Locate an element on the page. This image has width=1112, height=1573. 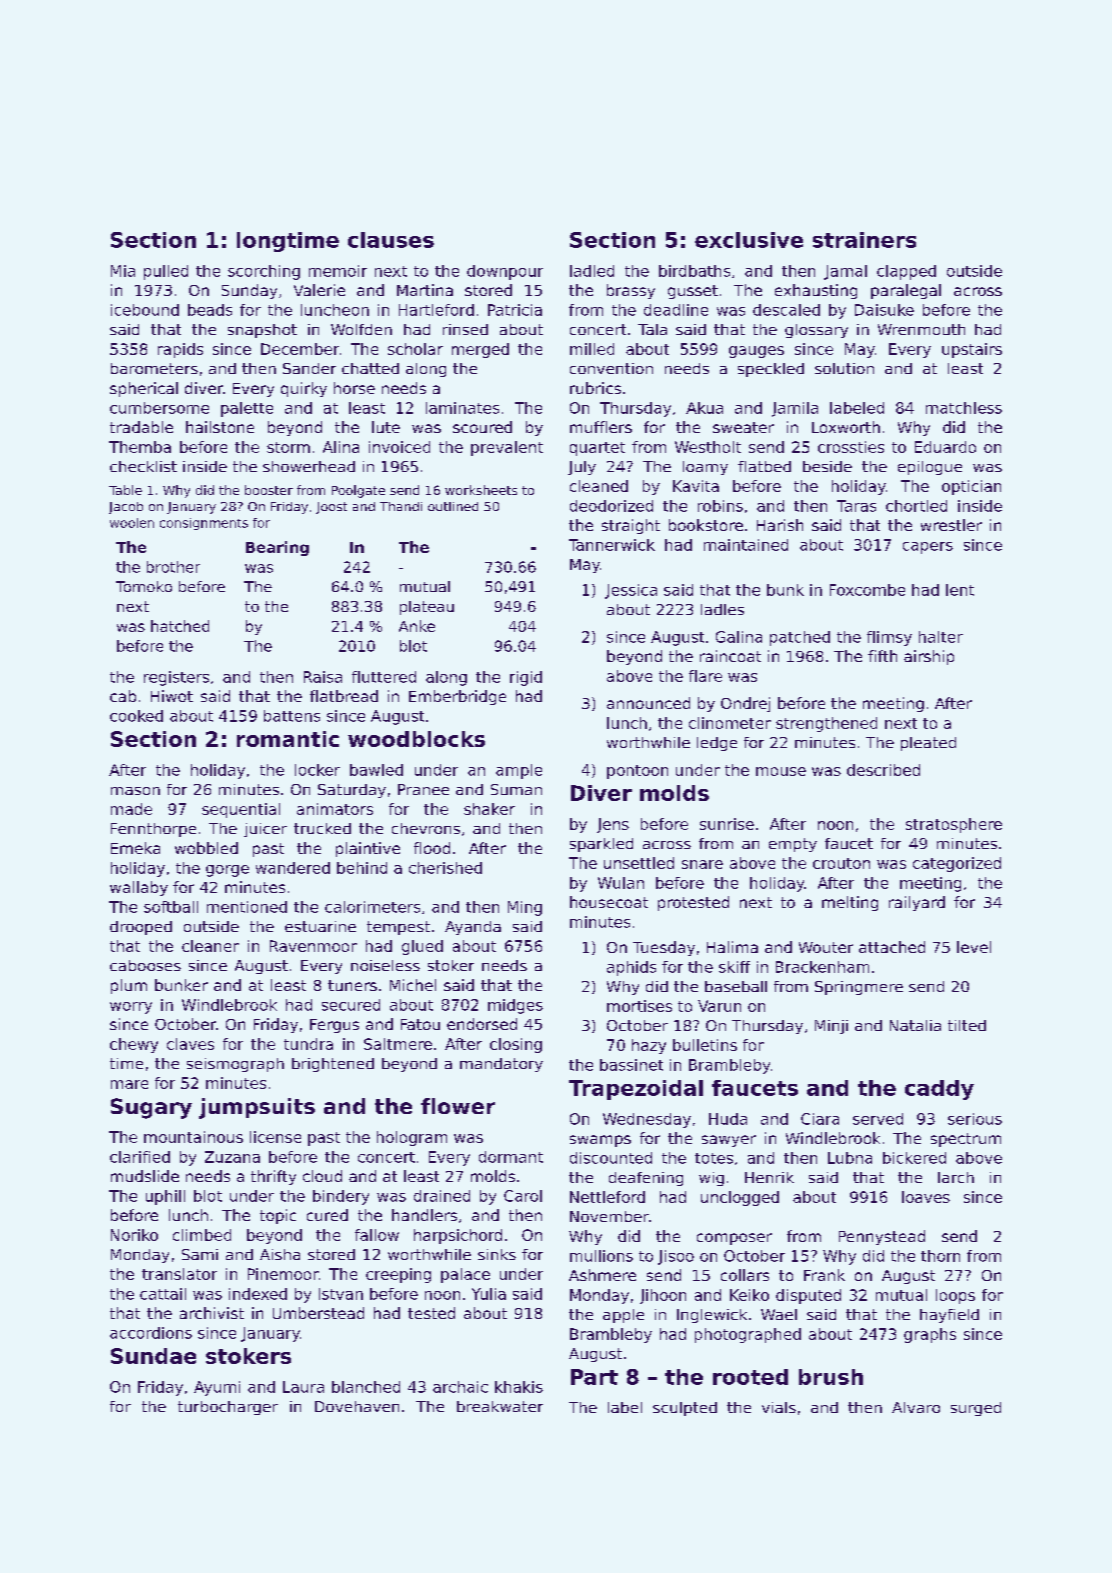
Part is located at coordinates (594, 1377).
